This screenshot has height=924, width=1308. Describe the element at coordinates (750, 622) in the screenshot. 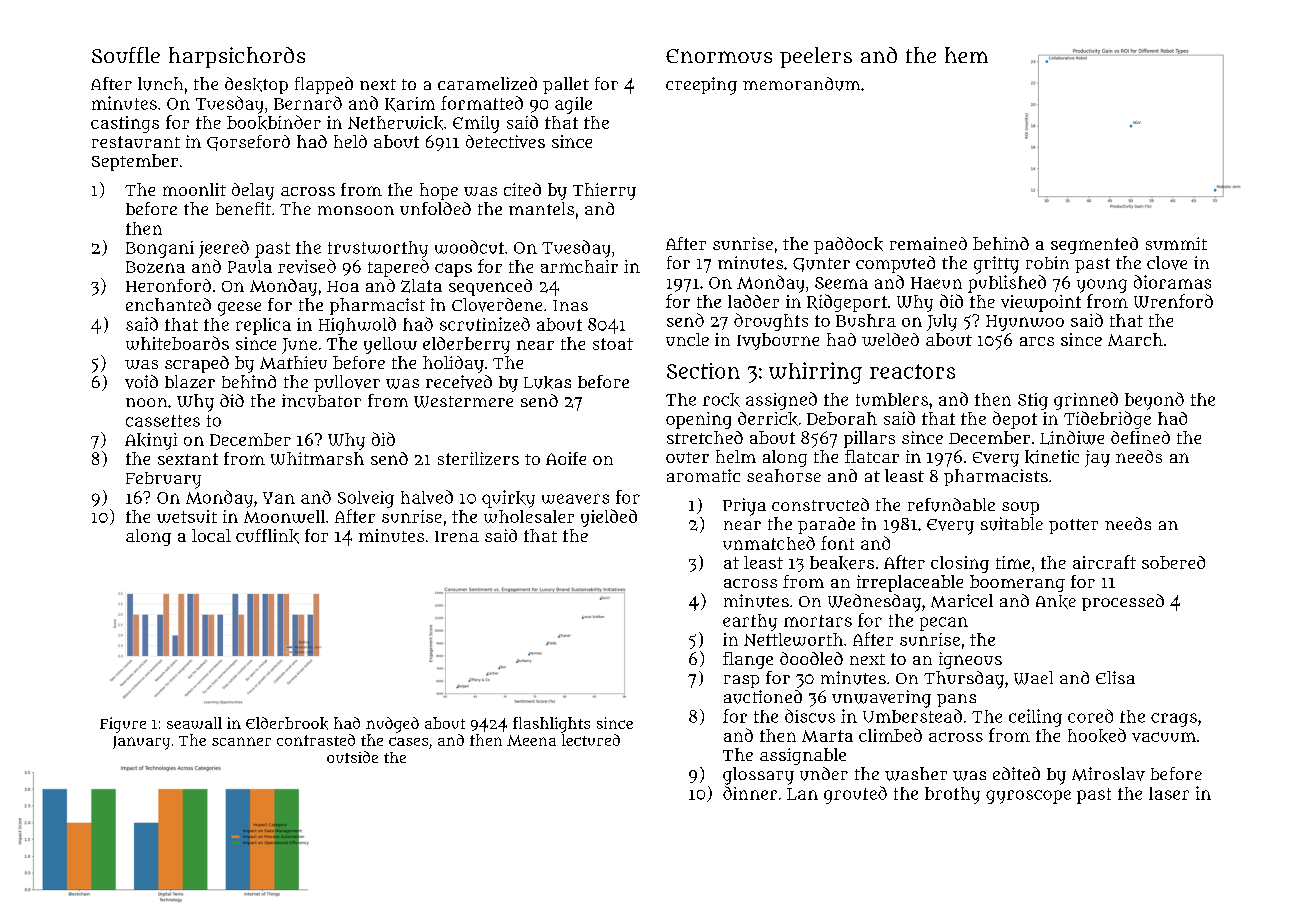

I see `earthy` at that location.
